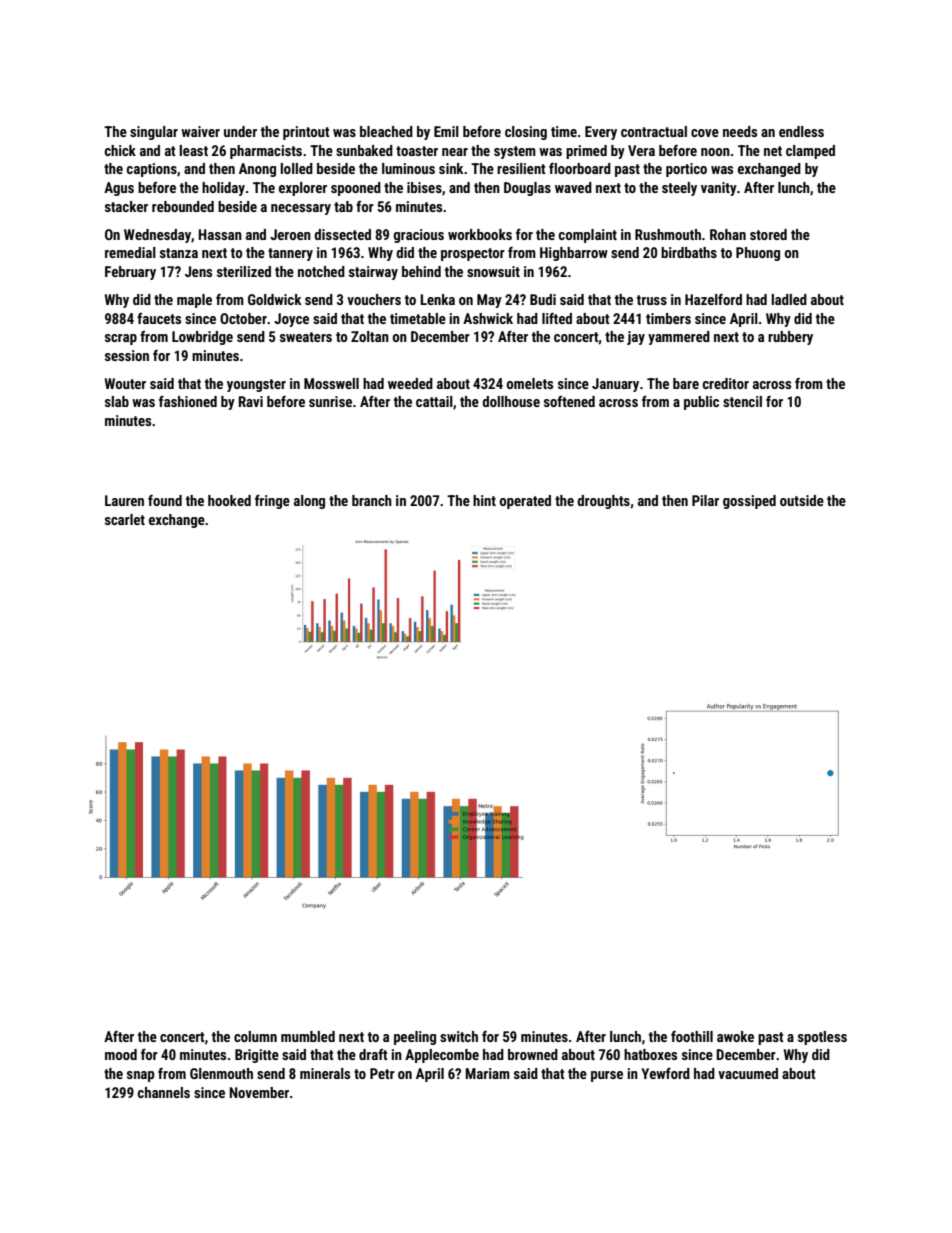  What do you see at coordinates (372, 500) in the screenshot?
I see `branch` at bounding box center [372, 500].
